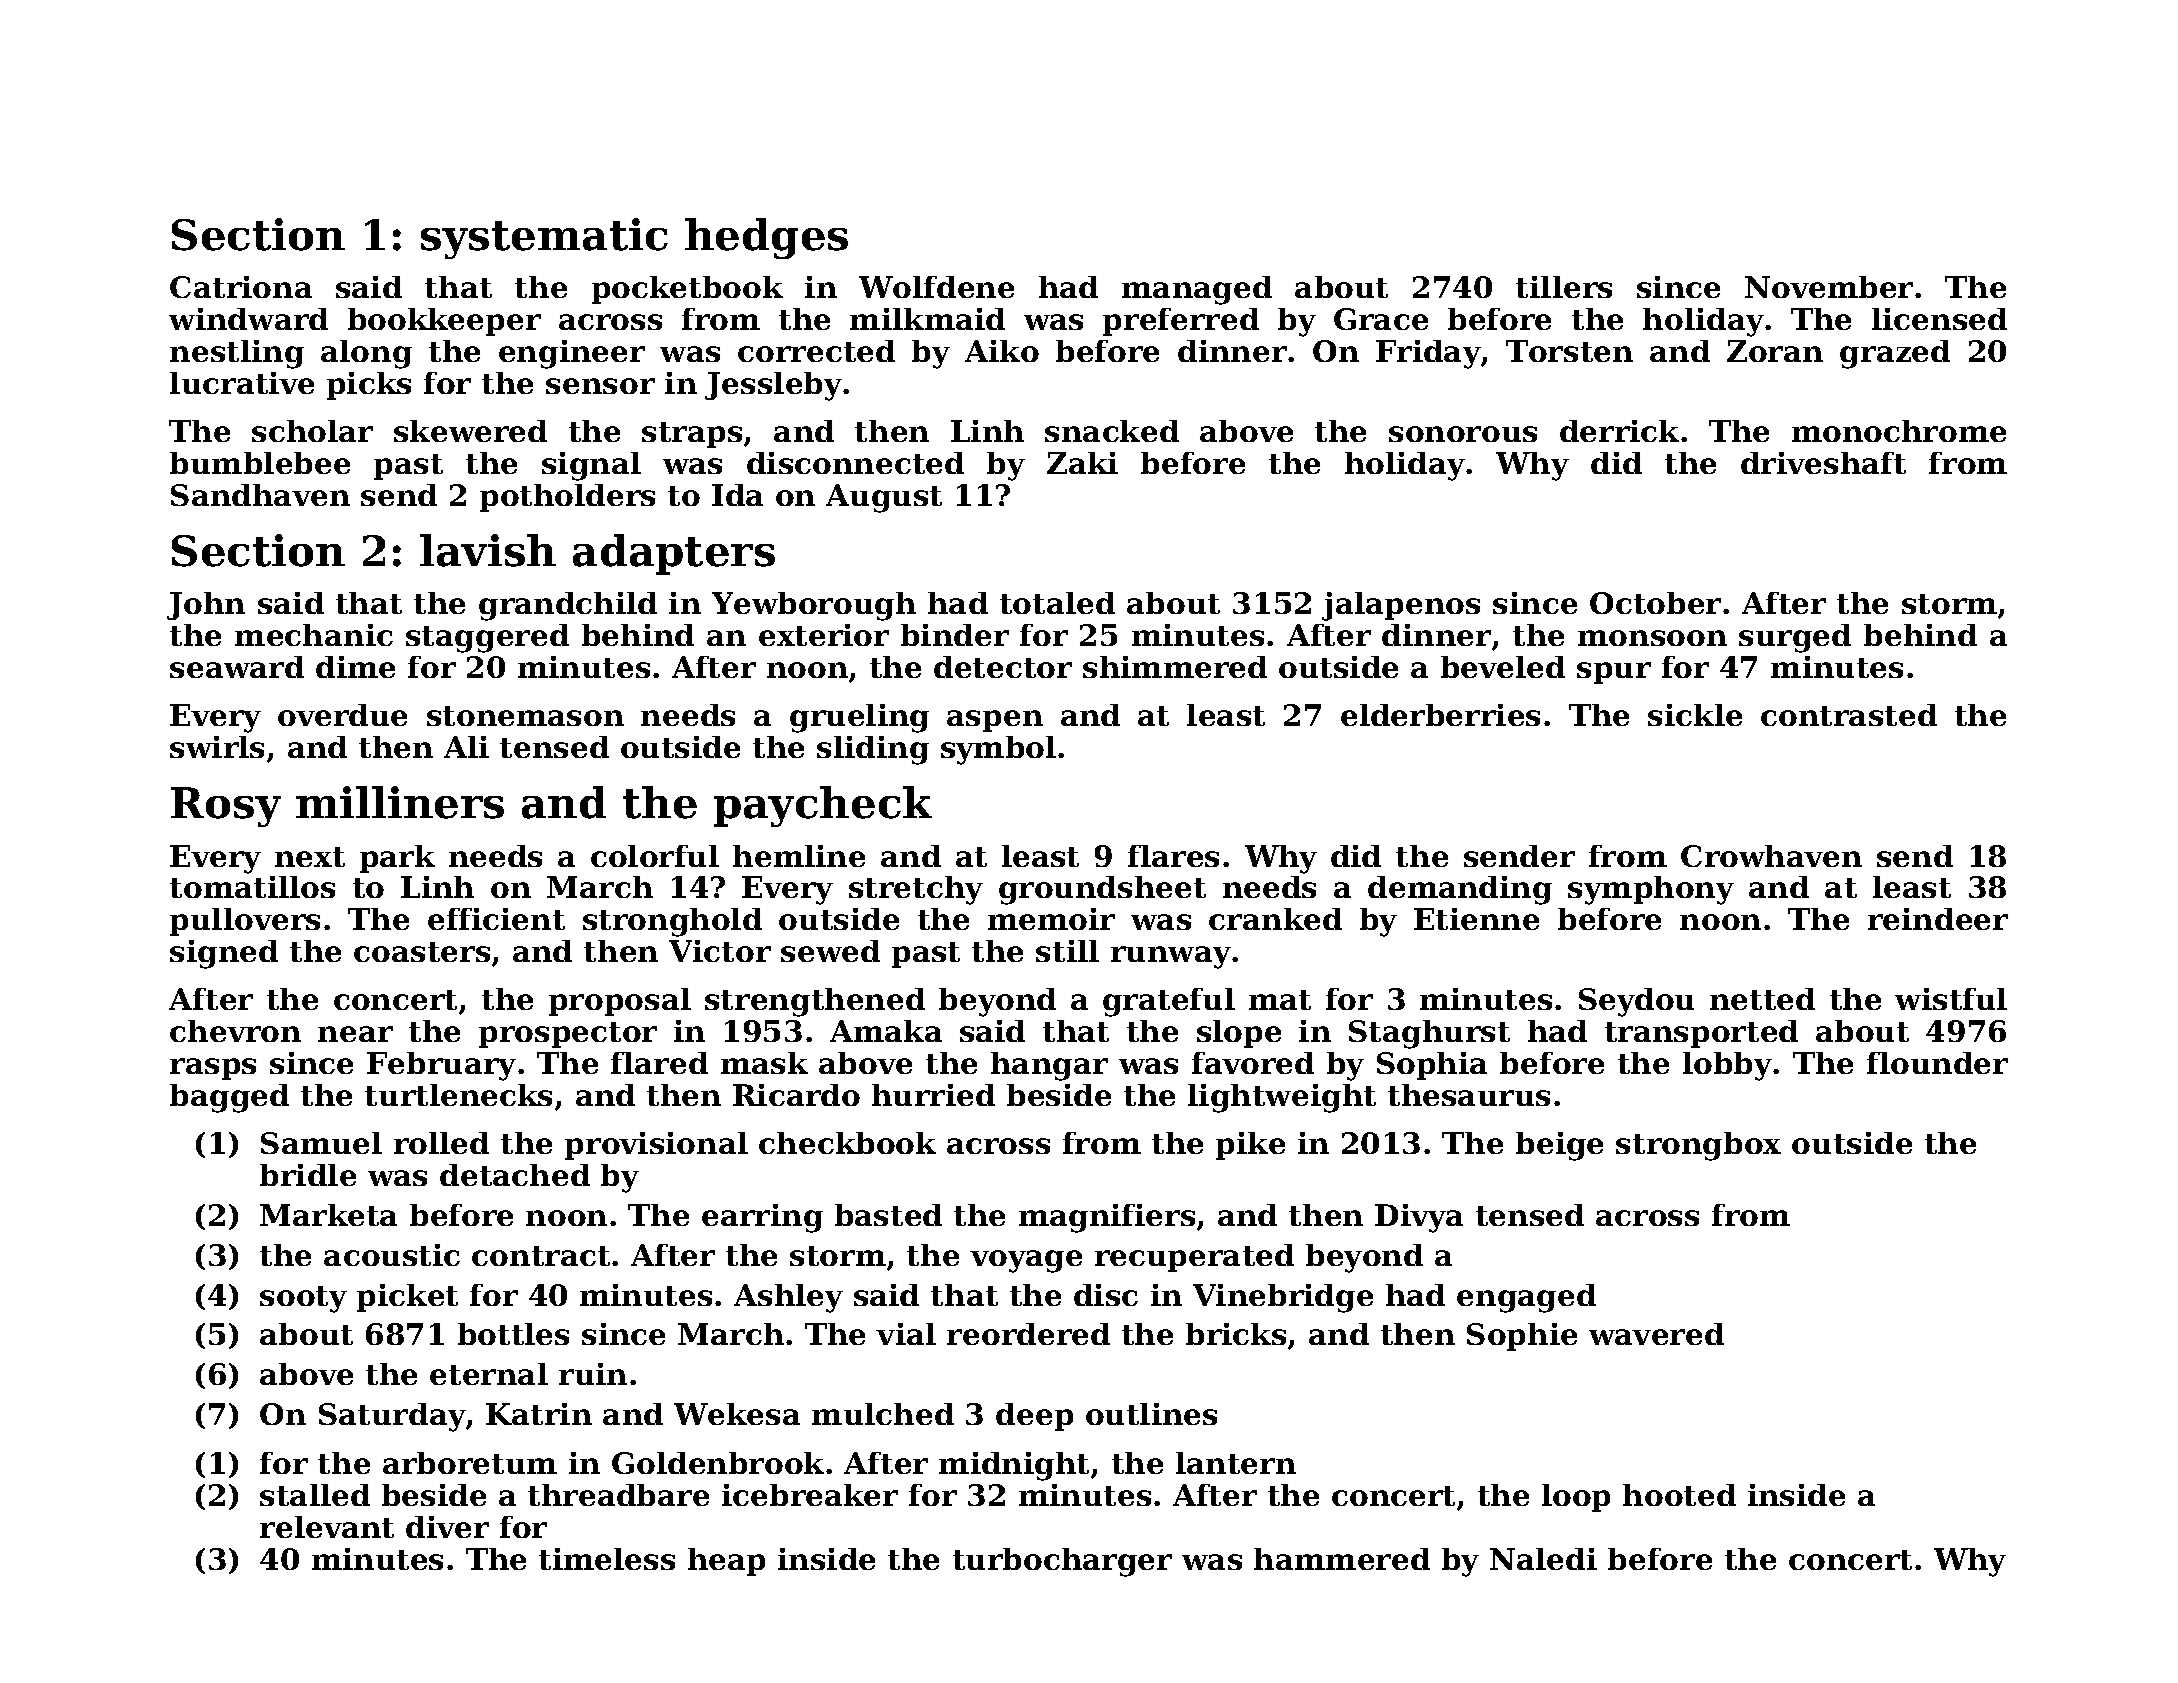  What do you see at coordinates (1698, 1146) in the page?
I see `strongbox` at bounding box center [1698, 1146].
